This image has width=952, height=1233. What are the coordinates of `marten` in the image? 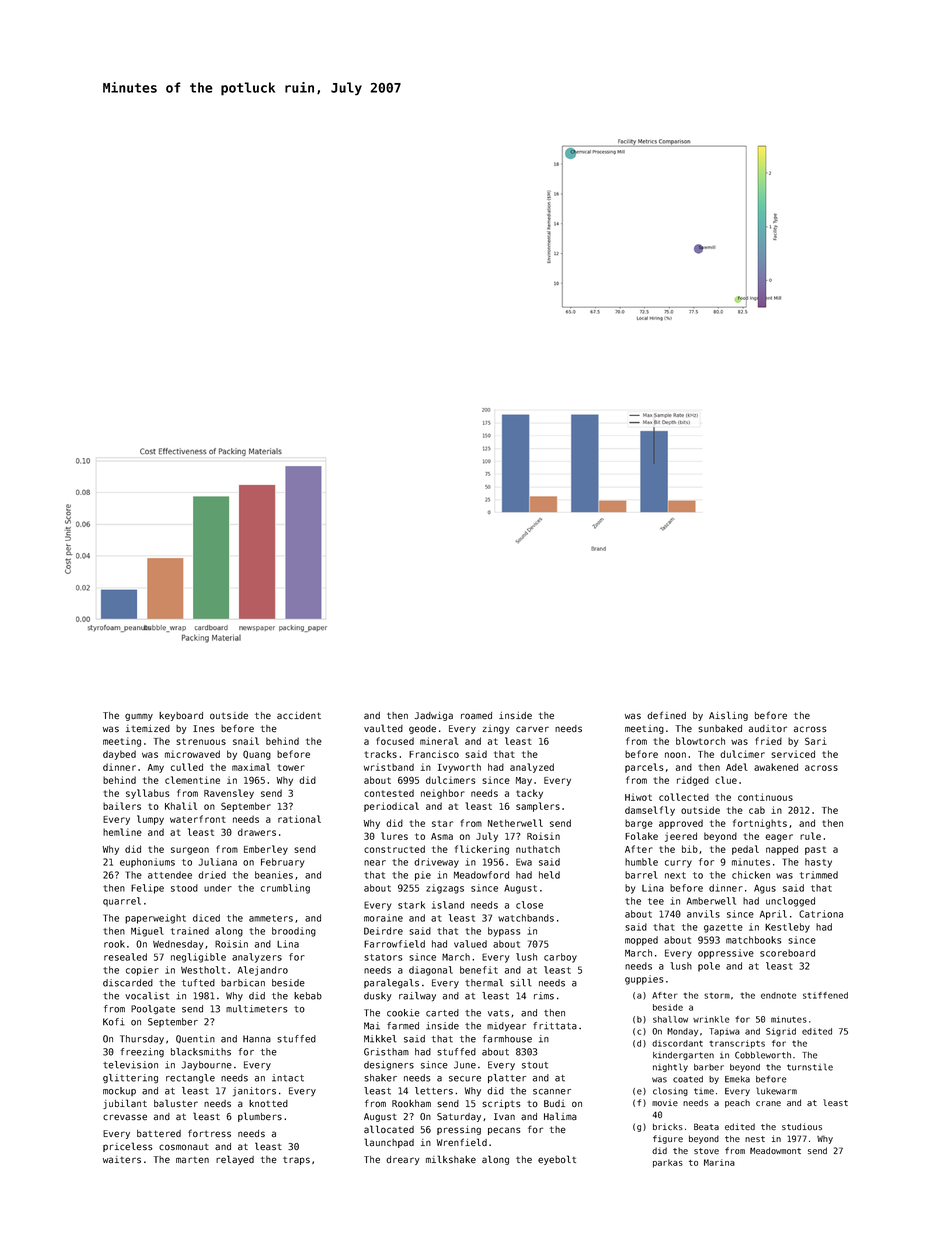 It's located at (192, 1160).
